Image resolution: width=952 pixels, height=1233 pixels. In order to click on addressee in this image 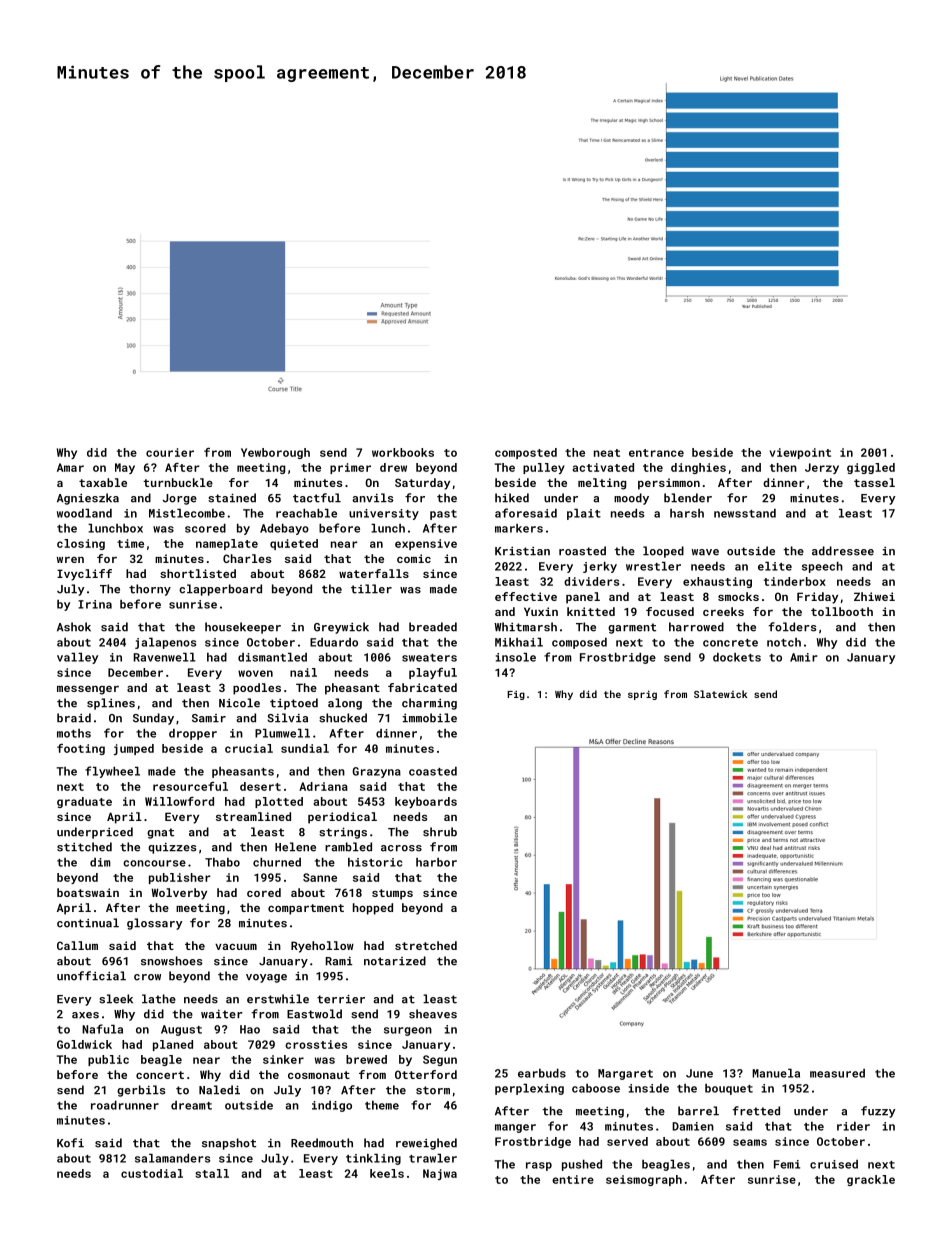, I will do `click(843, 551)`.
